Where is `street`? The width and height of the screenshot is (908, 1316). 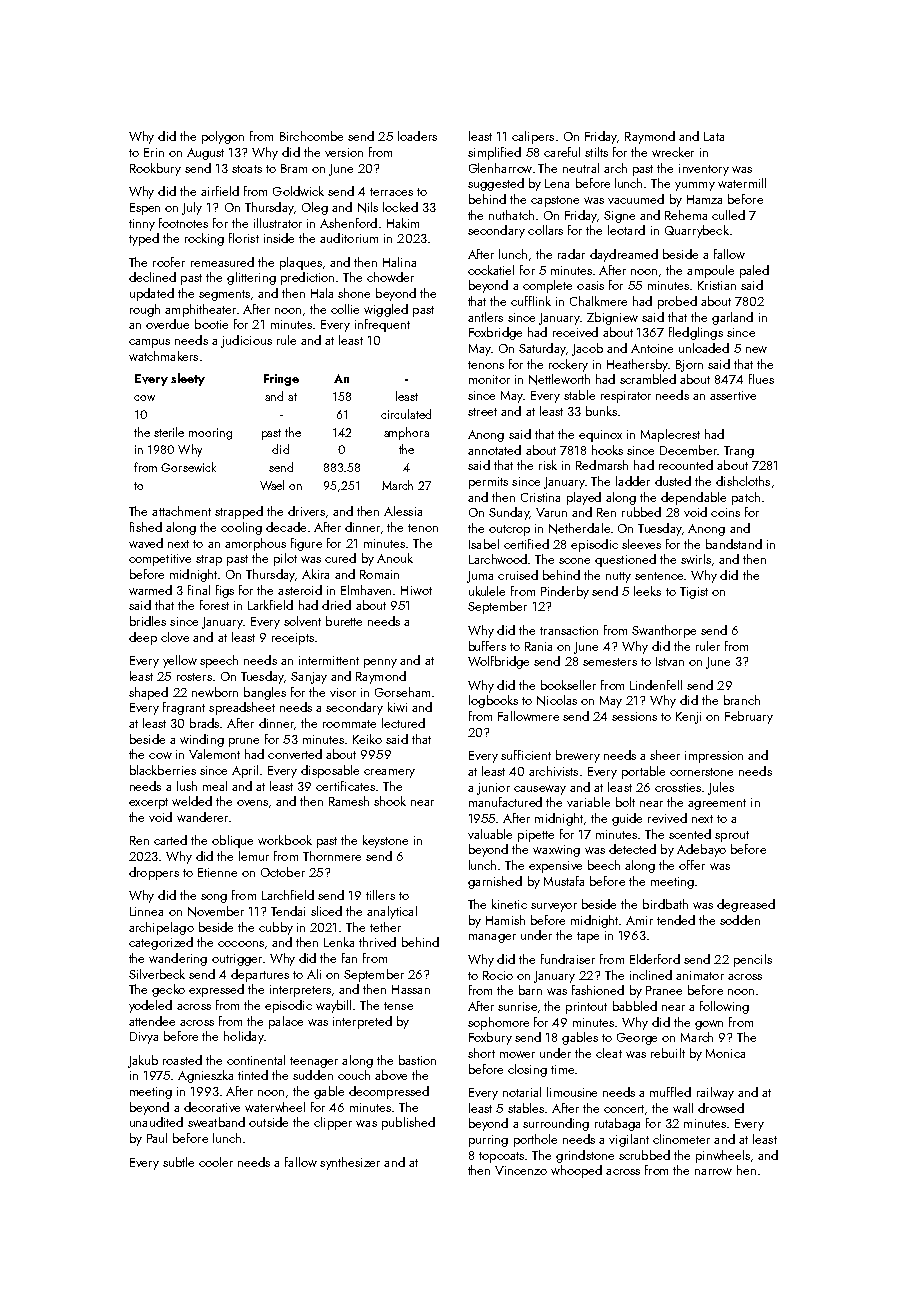
street is located at coordinates (482, 412).
